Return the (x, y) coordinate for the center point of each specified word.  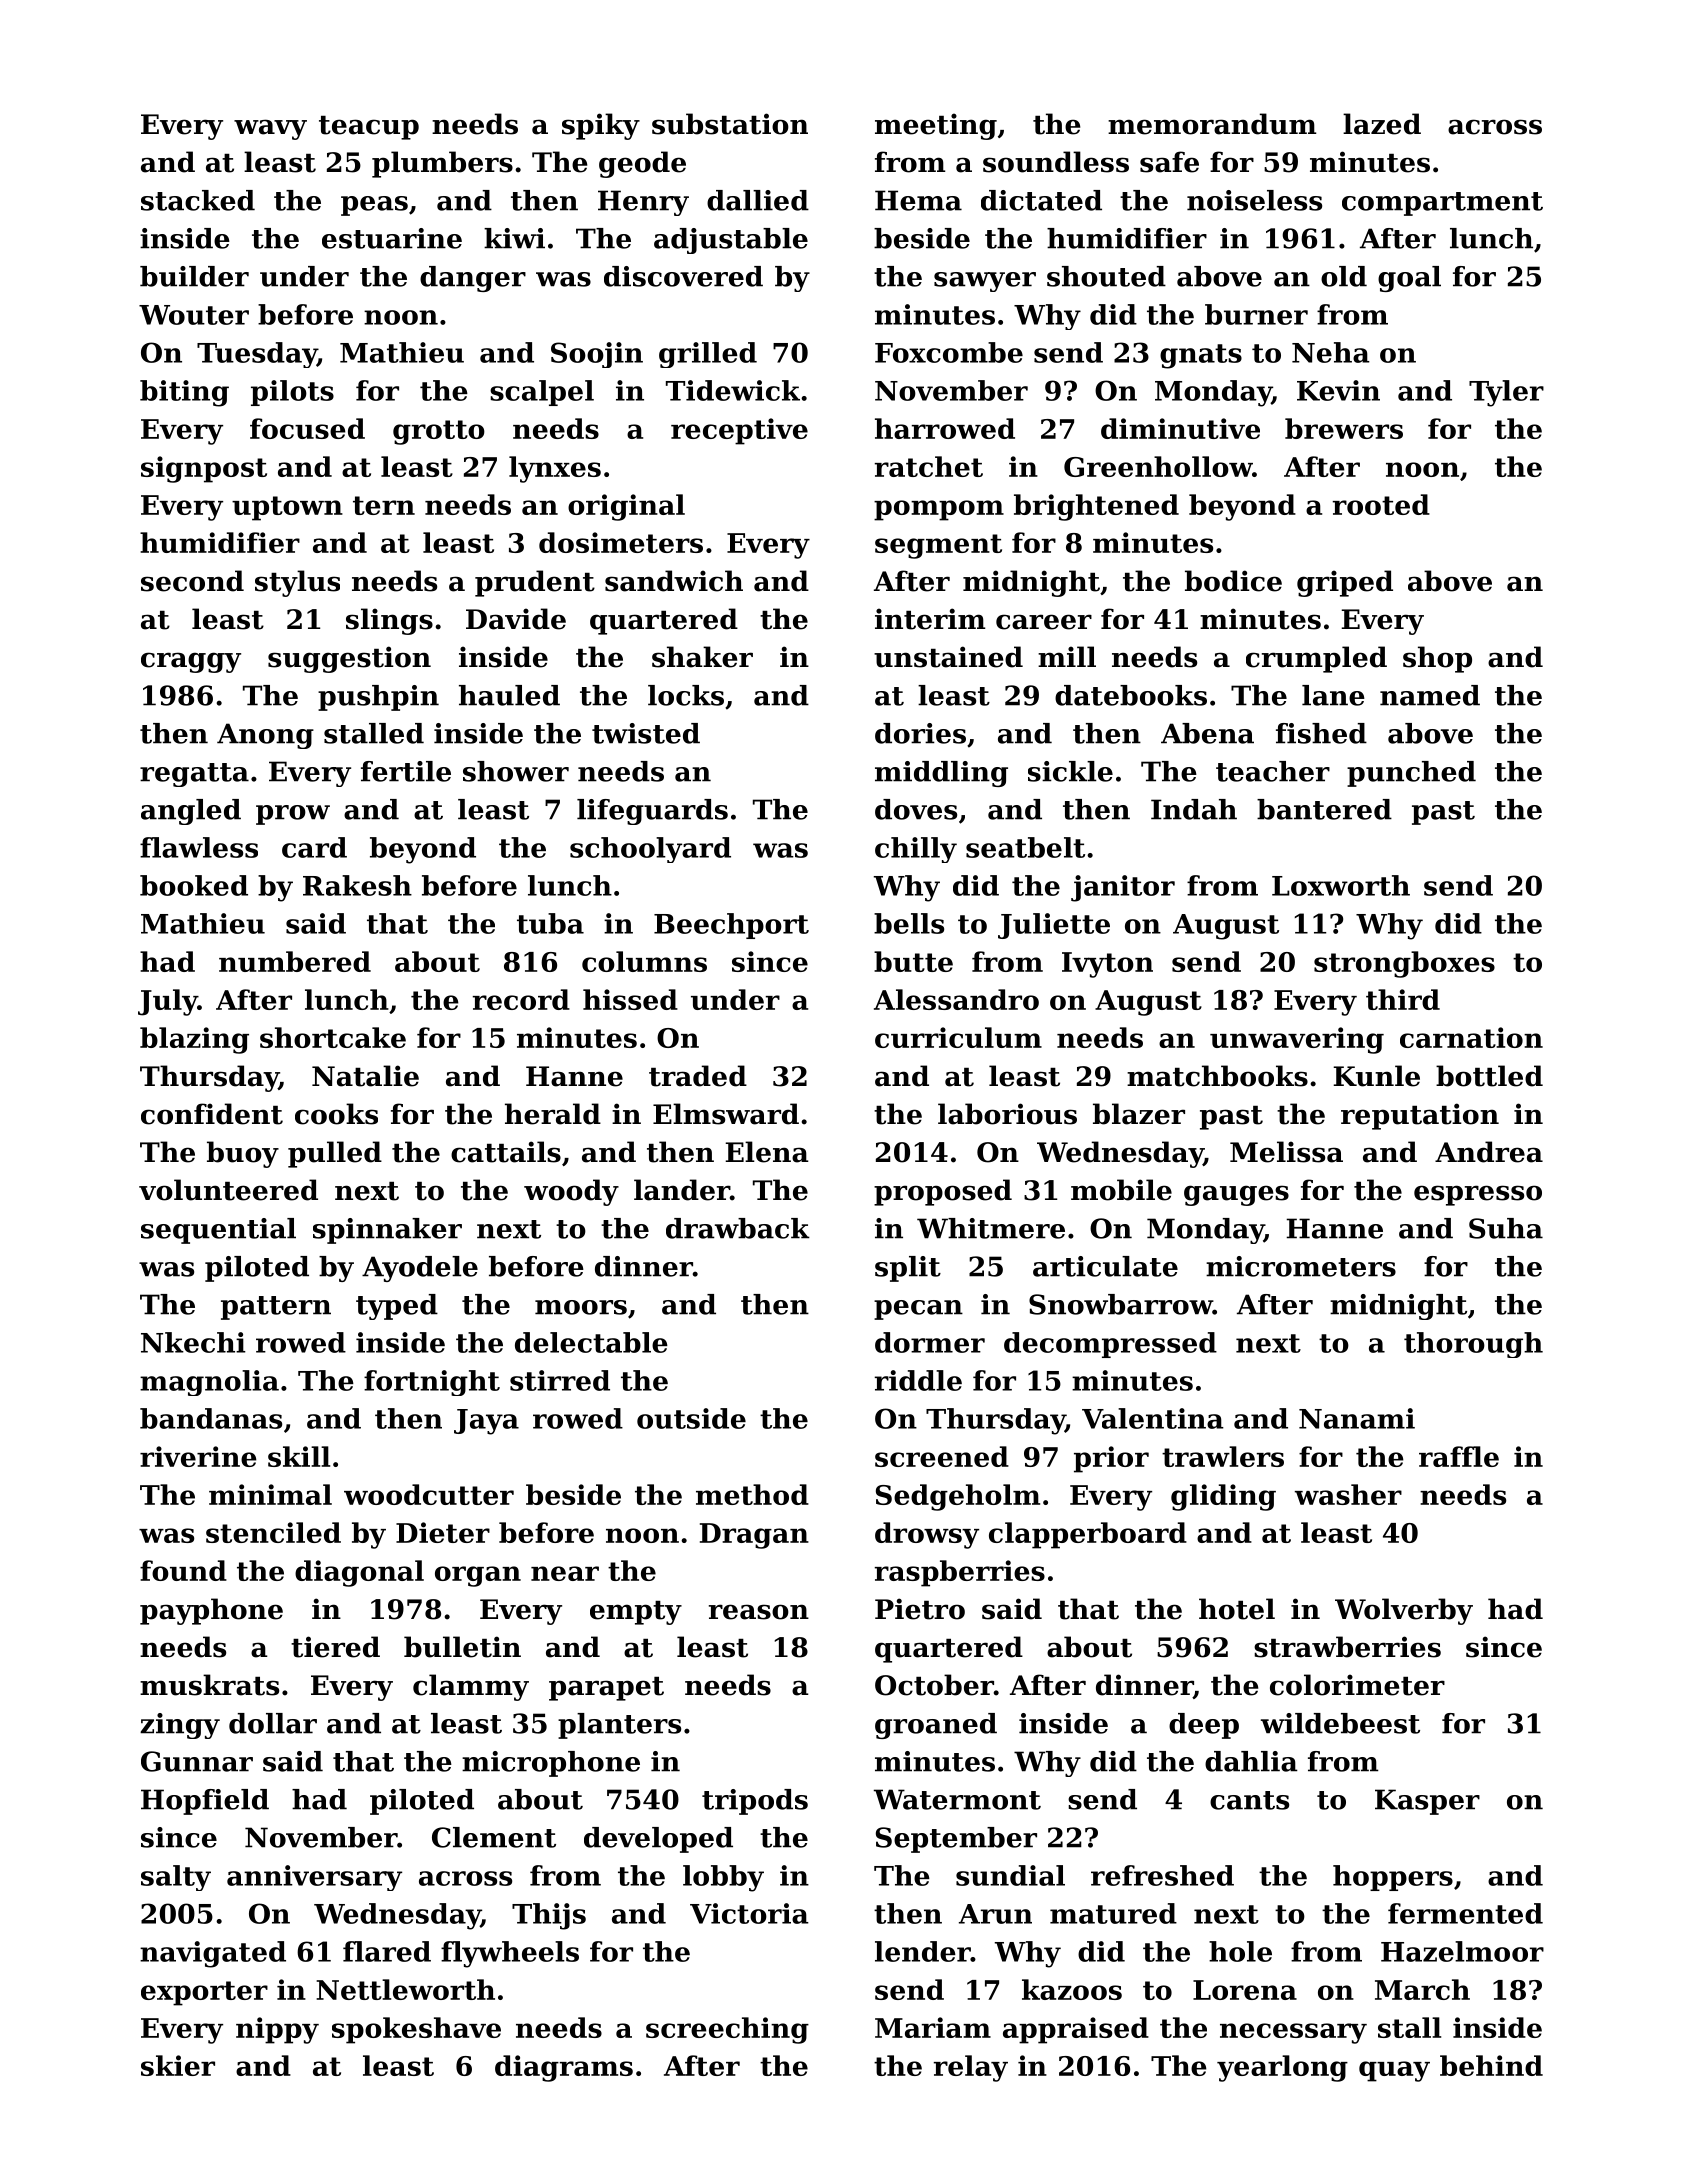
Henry (643, 203)
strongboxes (1404, 964)
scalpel (542, 393)
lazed (1382, 124)
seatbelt (1025, 847)
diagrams (564, 2068)
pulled (335, 1154)
